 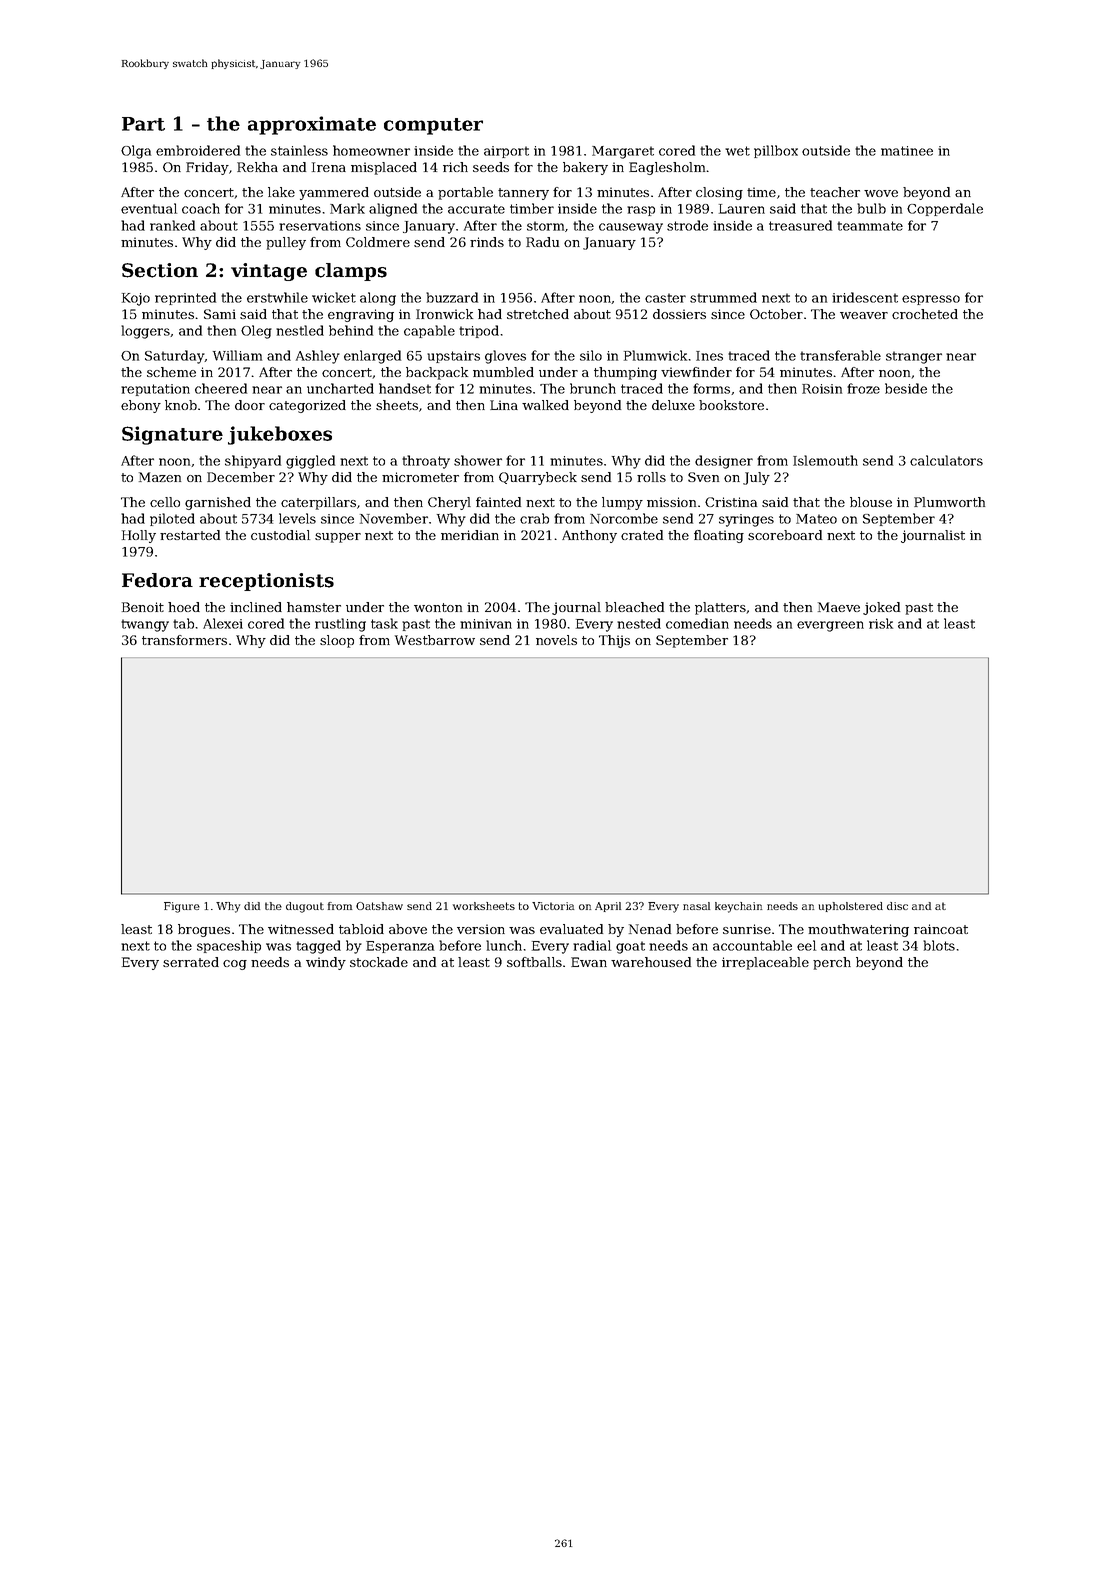 I want to click on timber, so click(x=532, y=208).
